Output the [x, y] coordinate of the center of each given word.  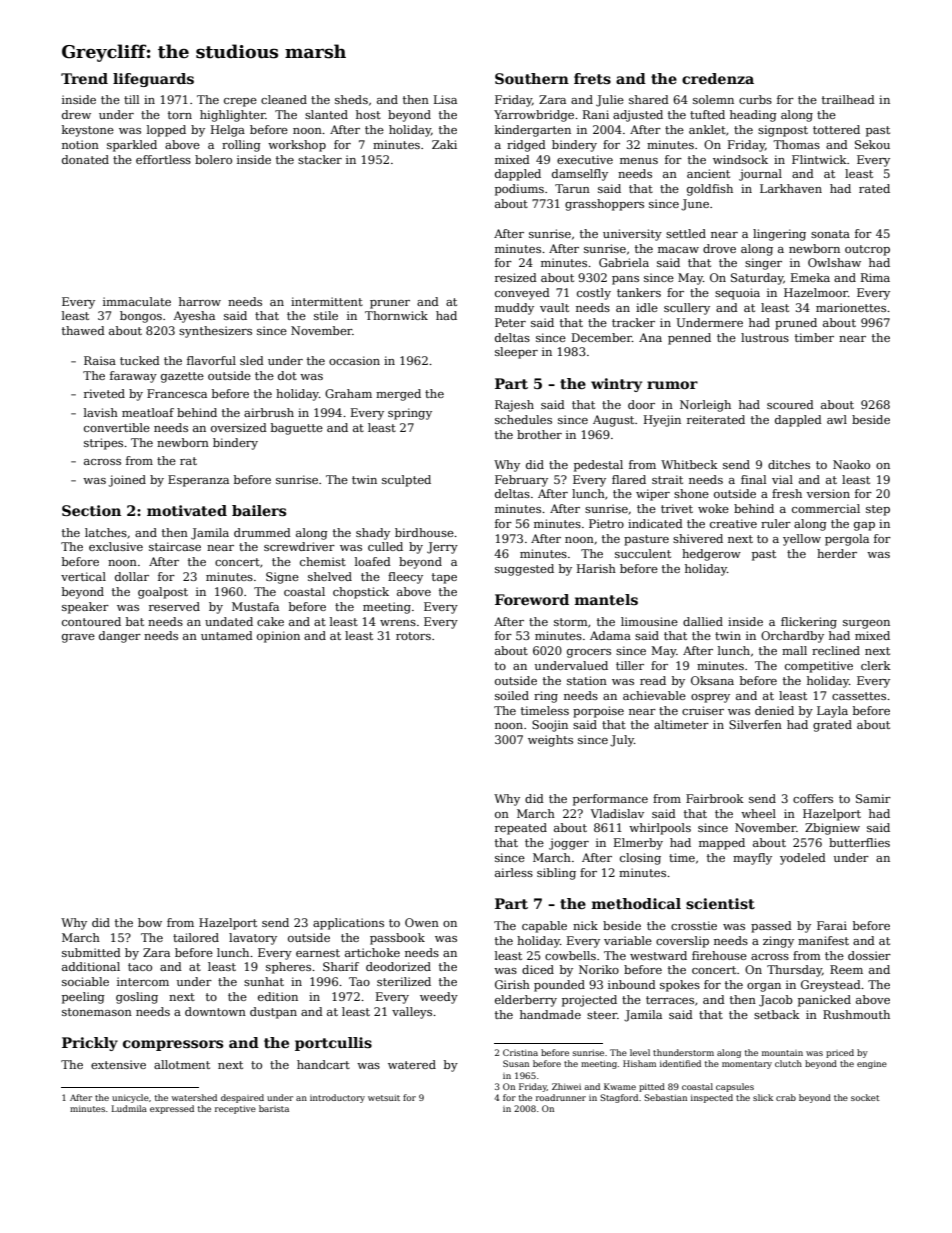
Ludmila [129, 1108]
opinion [278, 637]
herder [837, 553]
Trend [84, 78]
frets [592, 78]
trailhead [848, 99]
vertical [83, 576]
